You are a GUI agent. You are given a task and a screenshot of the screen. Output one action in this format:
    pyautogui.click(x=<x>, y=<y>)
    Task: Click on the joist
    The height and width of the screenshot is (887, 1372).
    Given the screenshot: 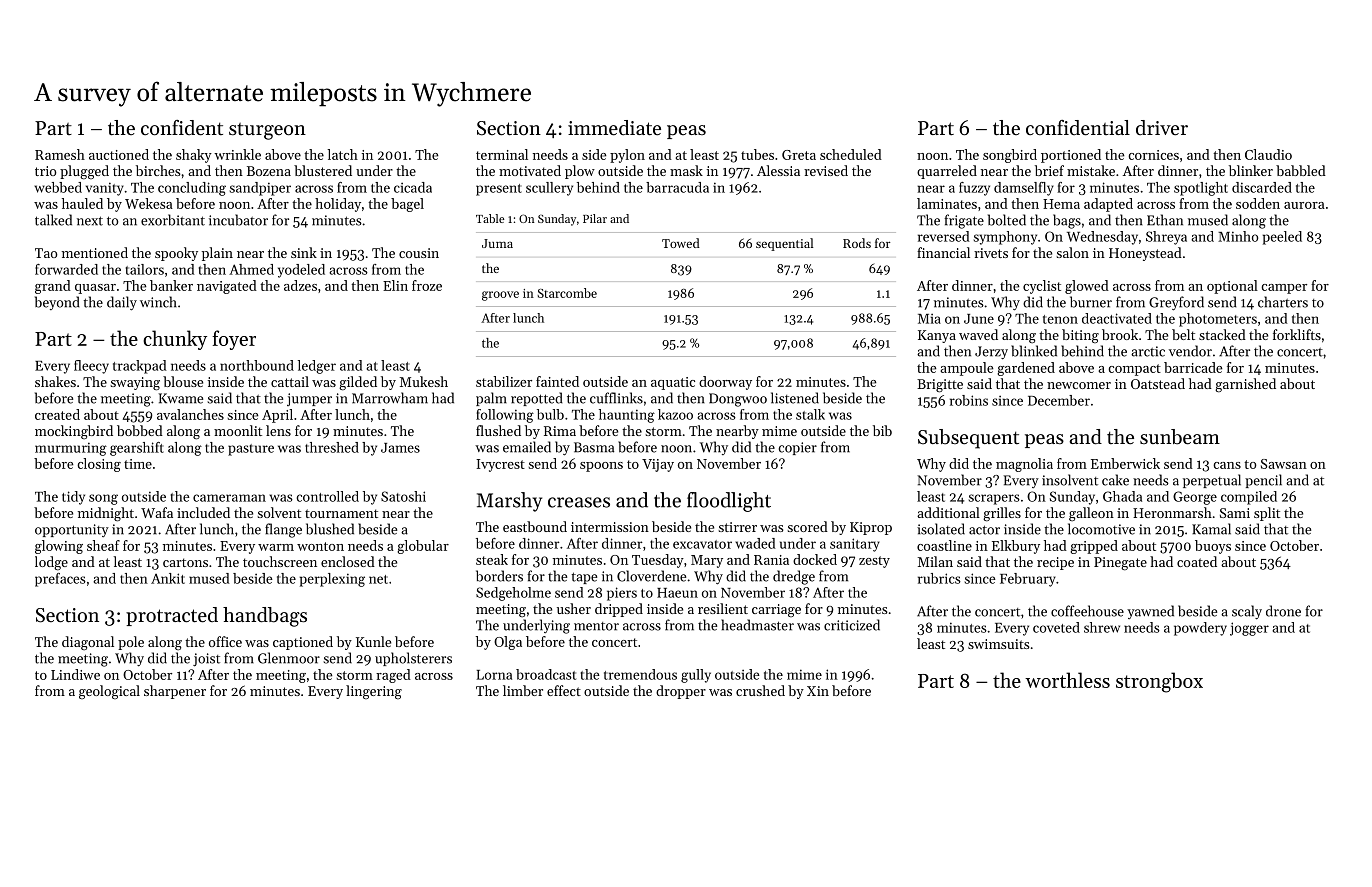 What is the action you would take?
    pyautogui.click(x=206, y=660)
